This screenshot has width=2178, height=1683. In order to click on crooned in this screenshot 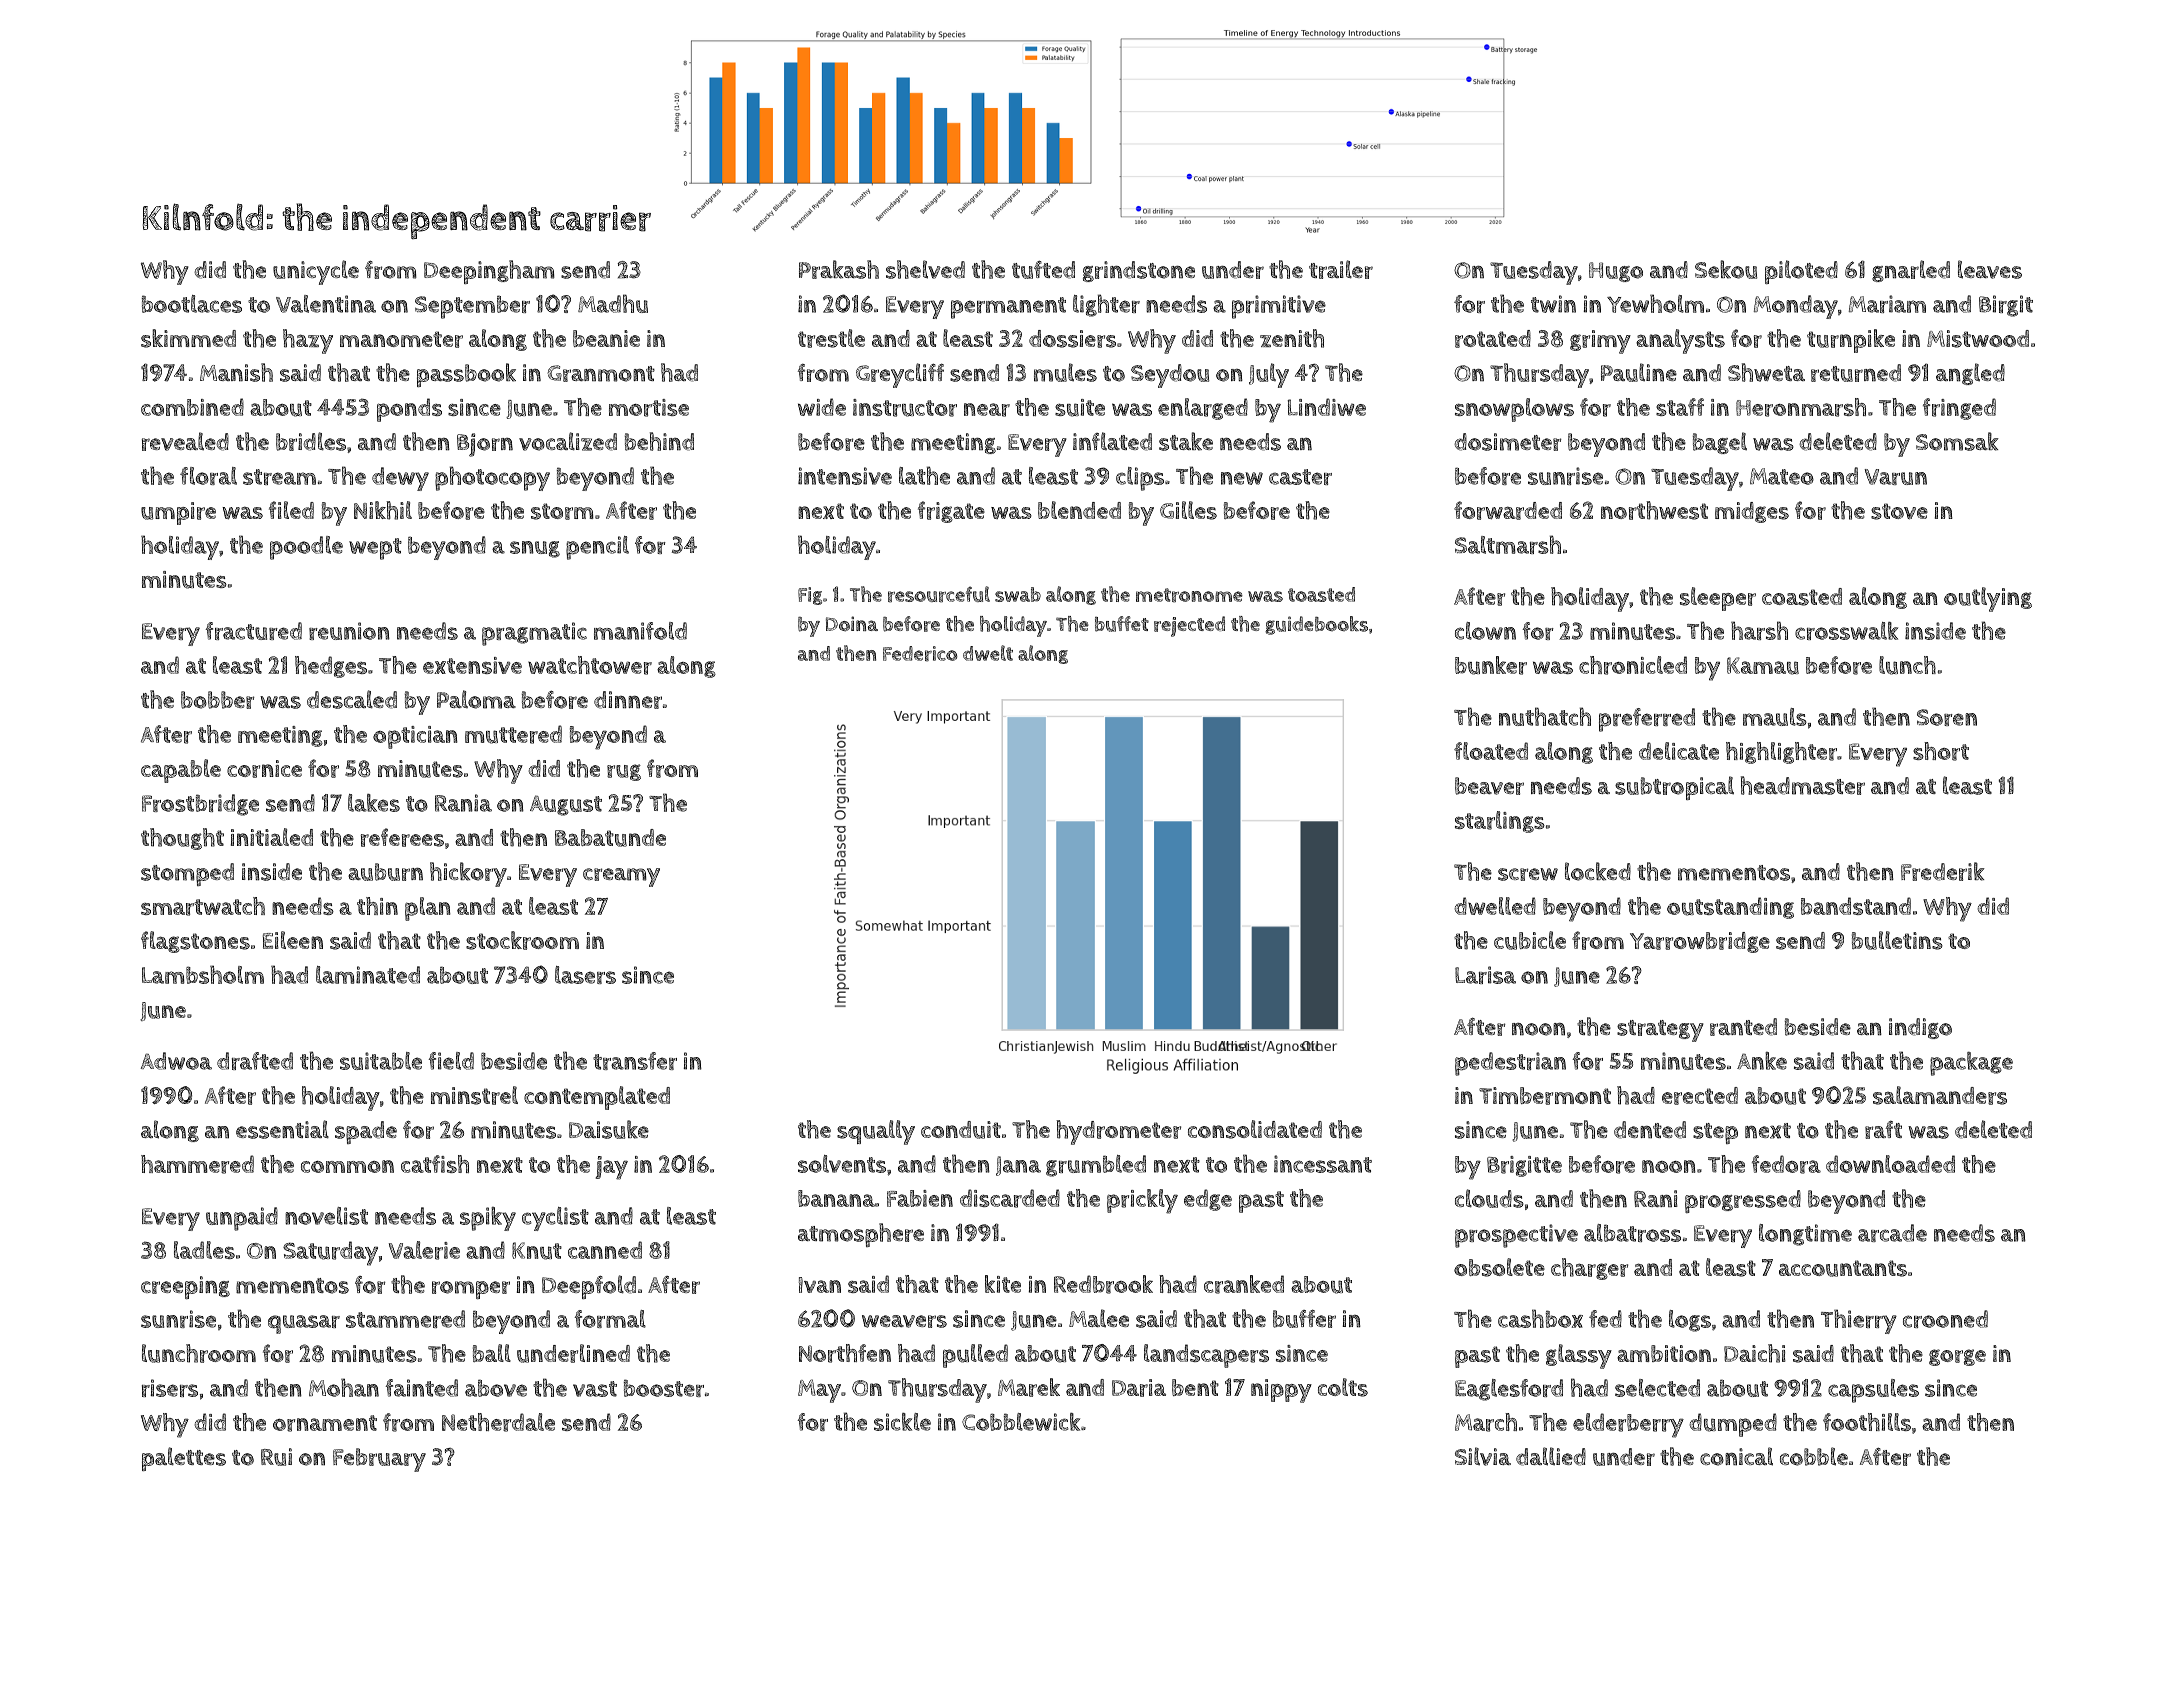, I will do `click(1945, 1319)`.
